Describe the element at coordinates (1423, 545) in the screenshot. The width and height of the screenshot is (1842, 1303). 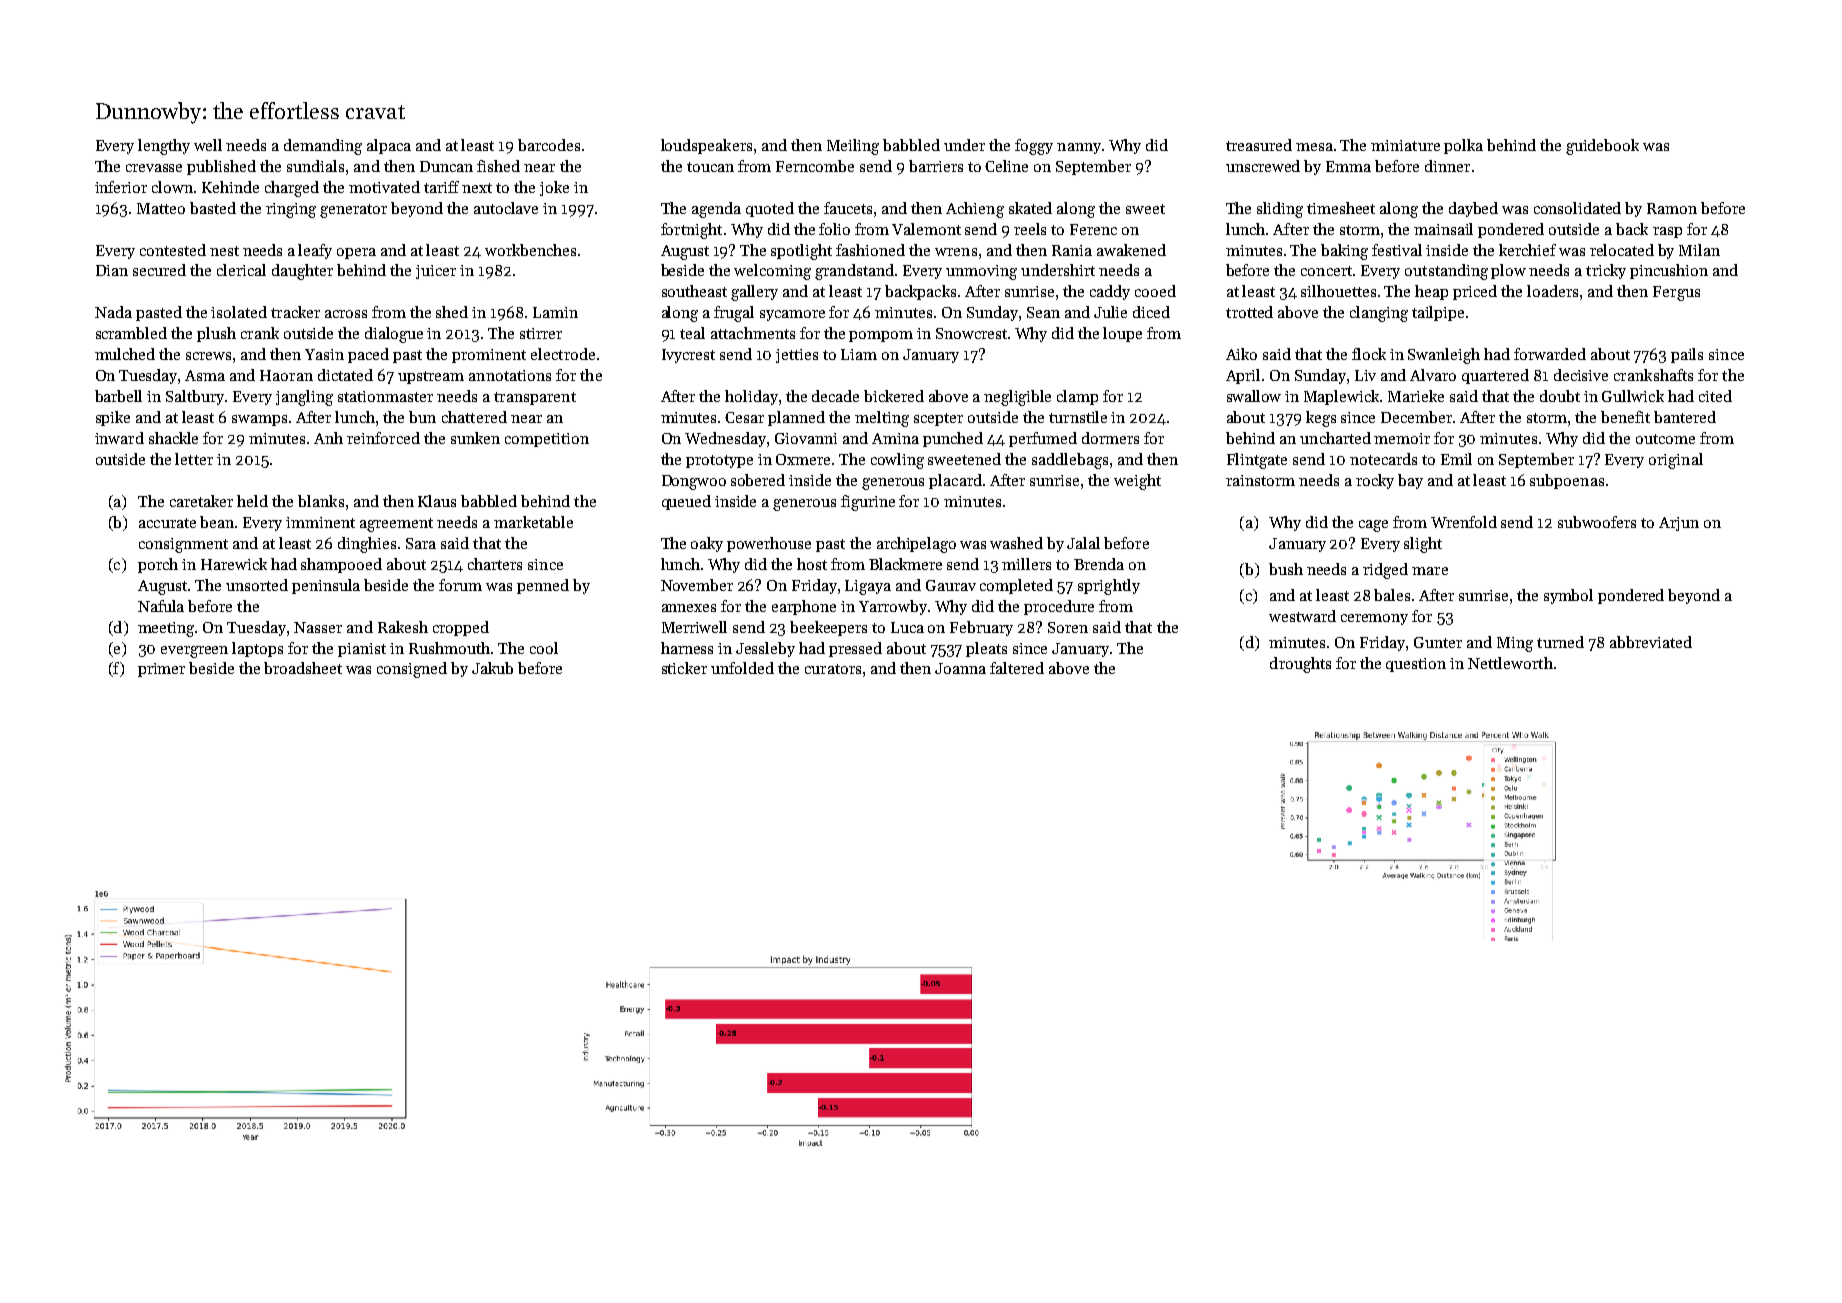
I see `slight` at that location.
